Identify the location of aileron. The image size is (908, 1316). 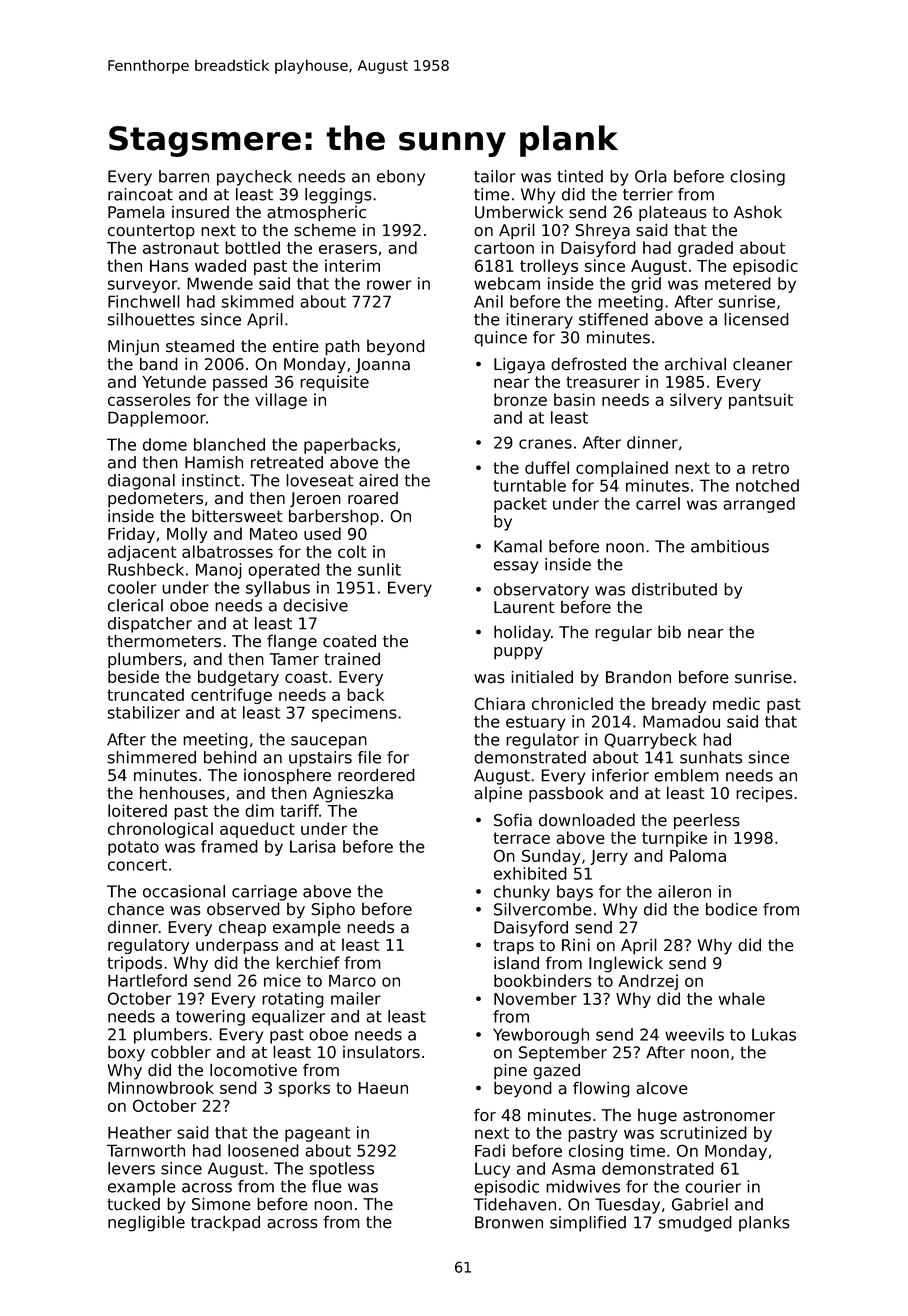
(684, 891).
